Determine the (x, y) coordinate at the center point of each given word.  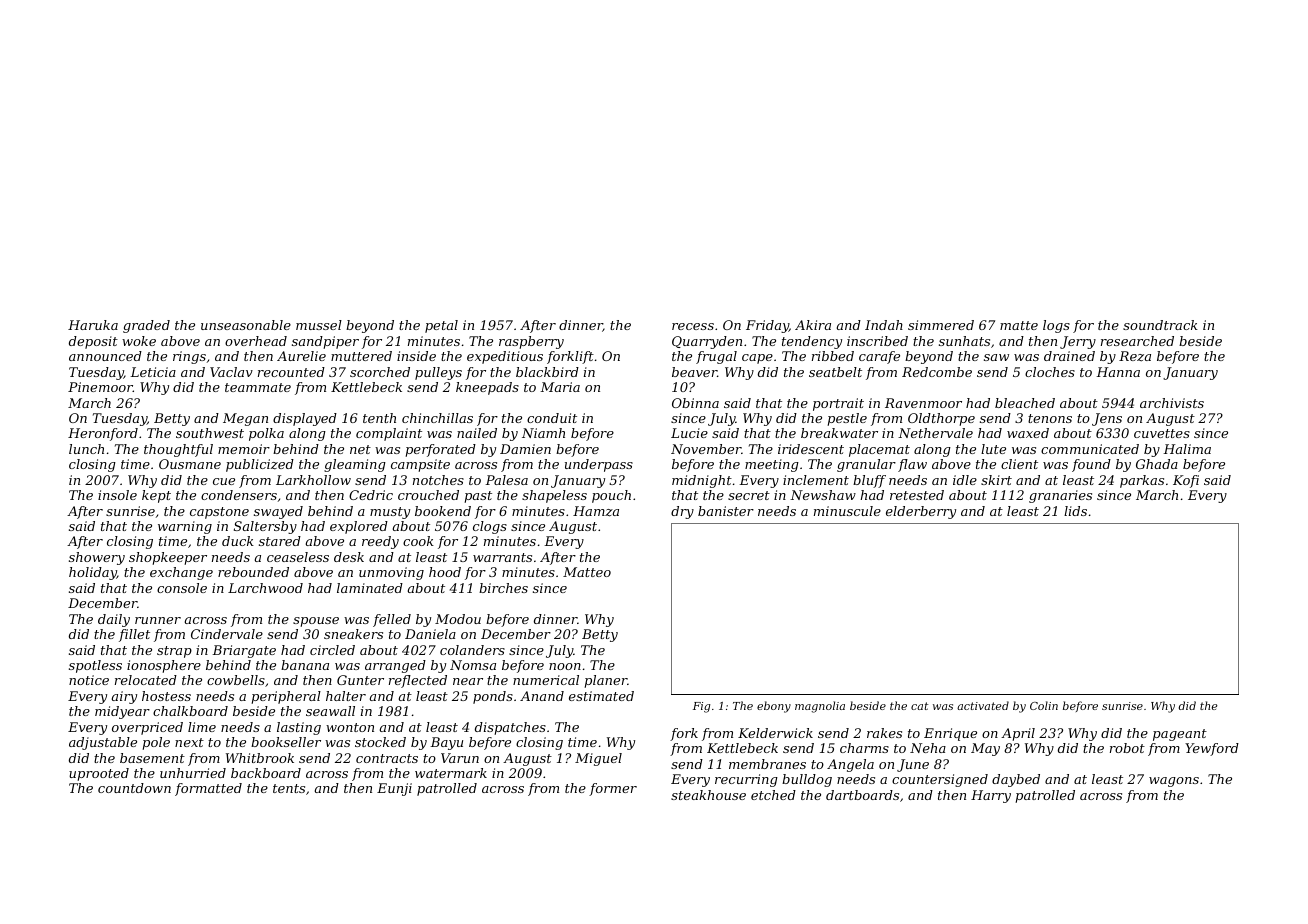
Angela (850, 765)
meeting (772, 465)
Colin (1044, 705)
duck (238, 541)
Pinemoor (100, 387)
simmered (941, 325)
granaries (1060, 496)
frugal (716, 357)
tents (289, 788)
